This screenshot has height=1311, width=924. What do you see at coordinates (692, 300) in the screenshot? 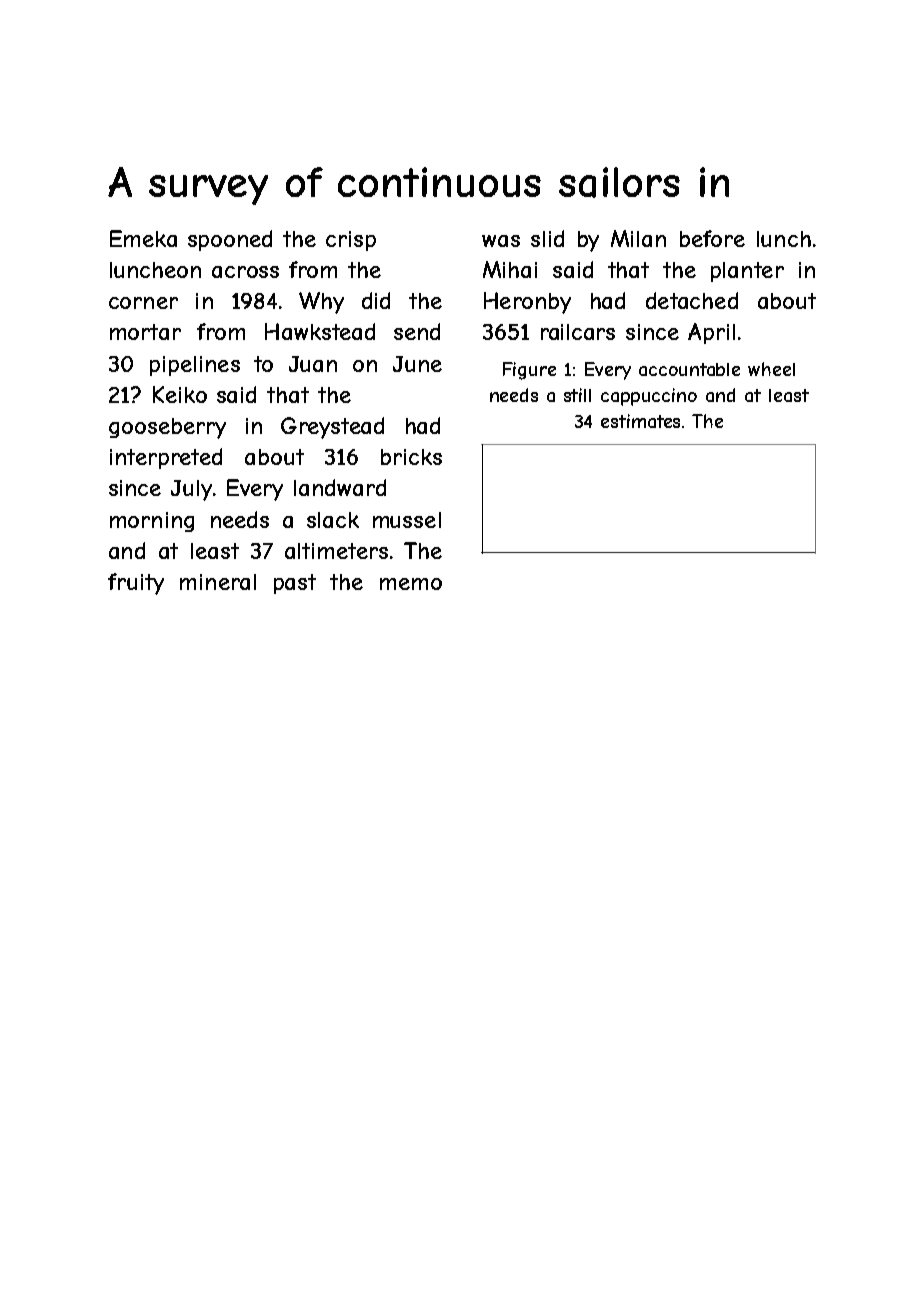
I see `detached` at bounding box center [692, 300].
